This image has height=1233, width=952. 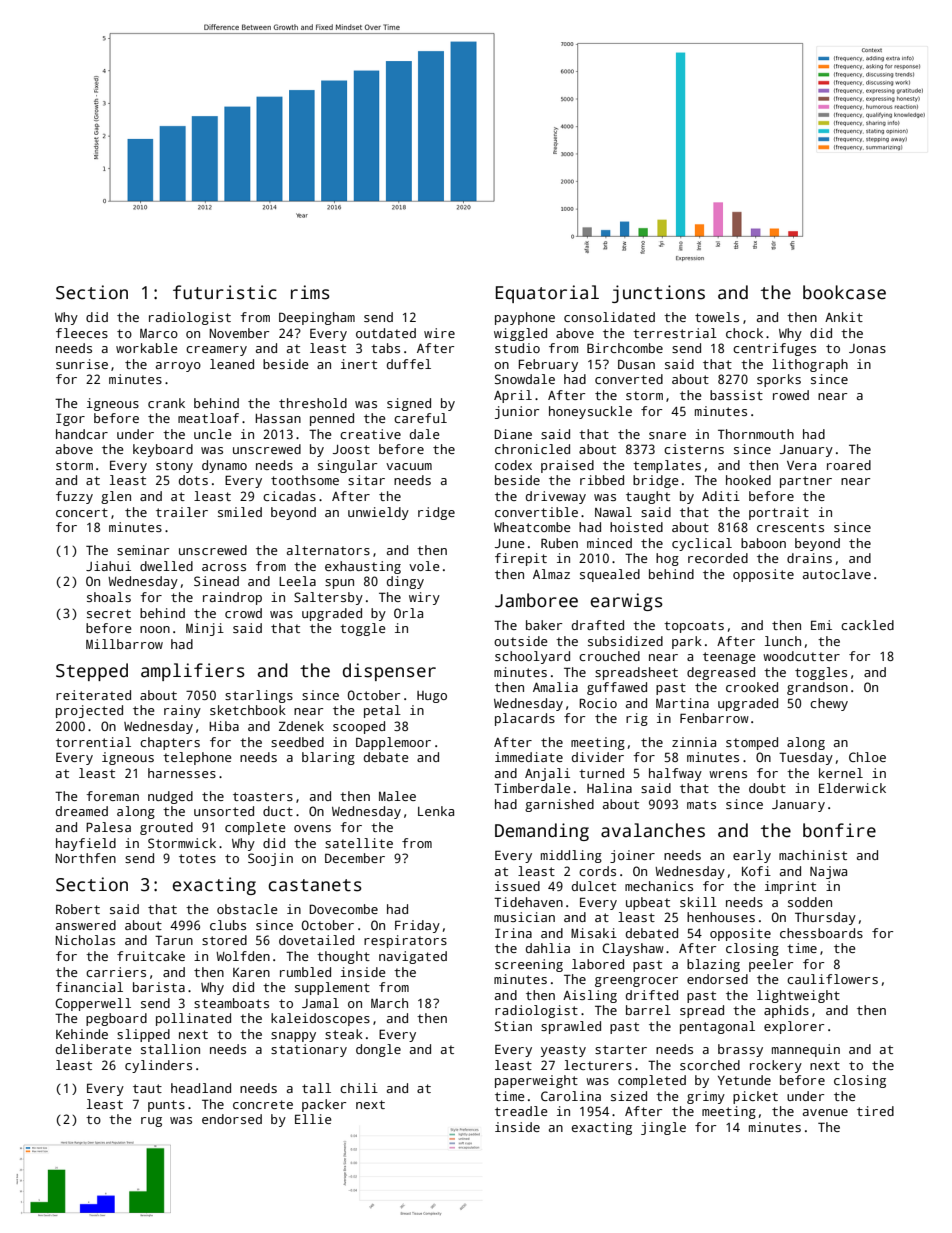 I want to click on hayfield, so click(x=86, y=844).
